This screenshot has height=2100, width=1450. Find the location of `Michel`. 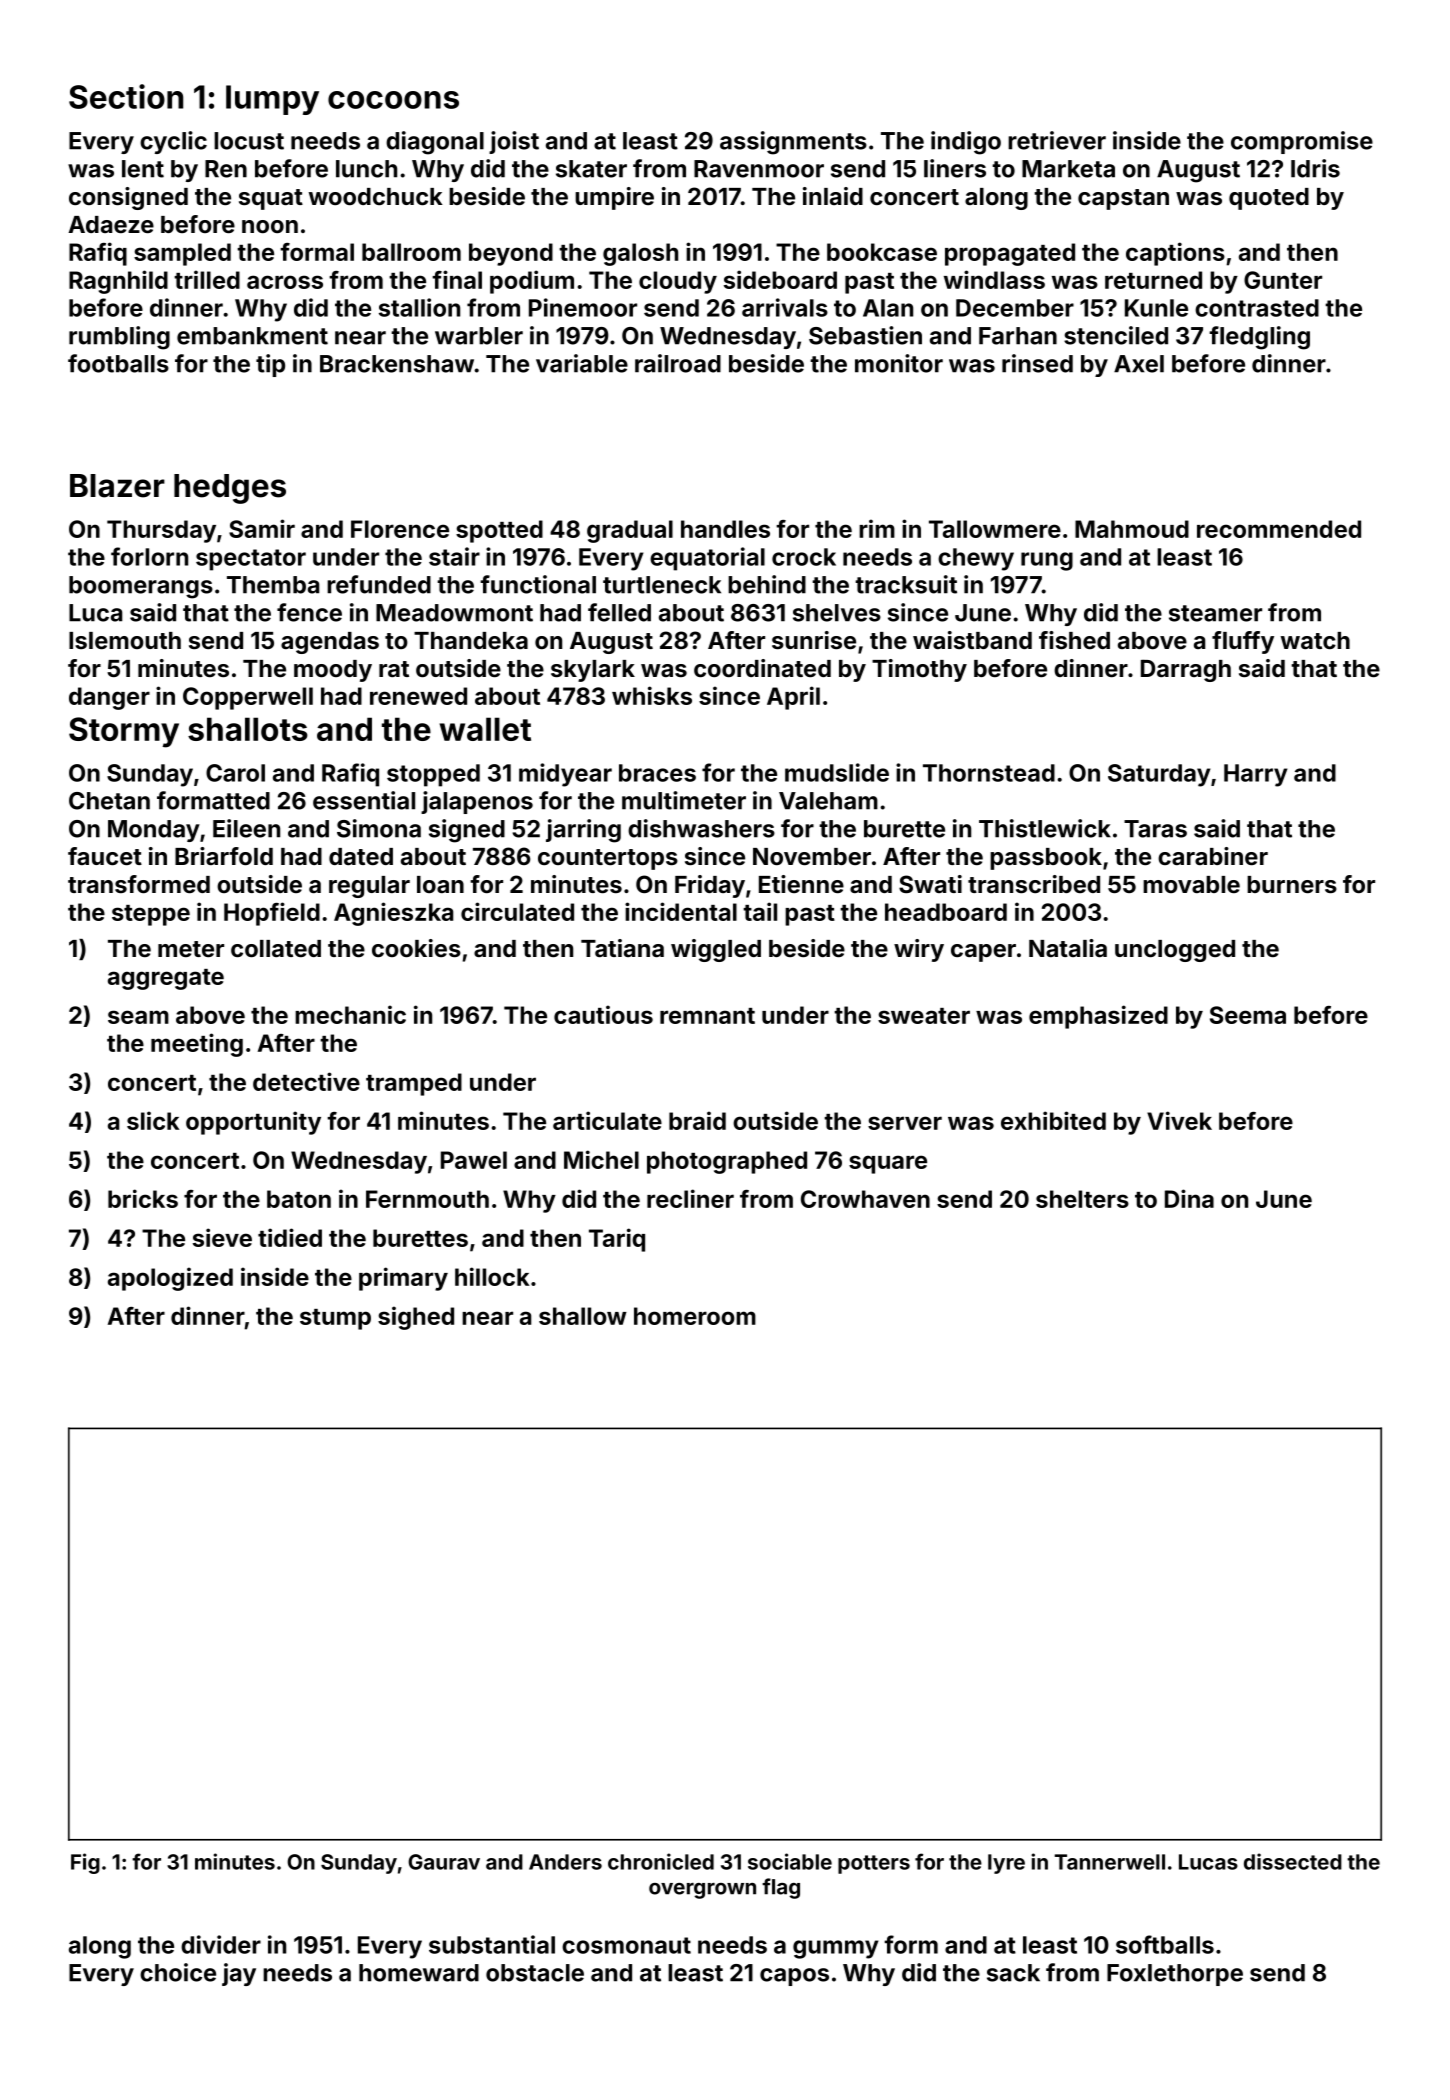

Michel is located at coordinates (601, 1159).
